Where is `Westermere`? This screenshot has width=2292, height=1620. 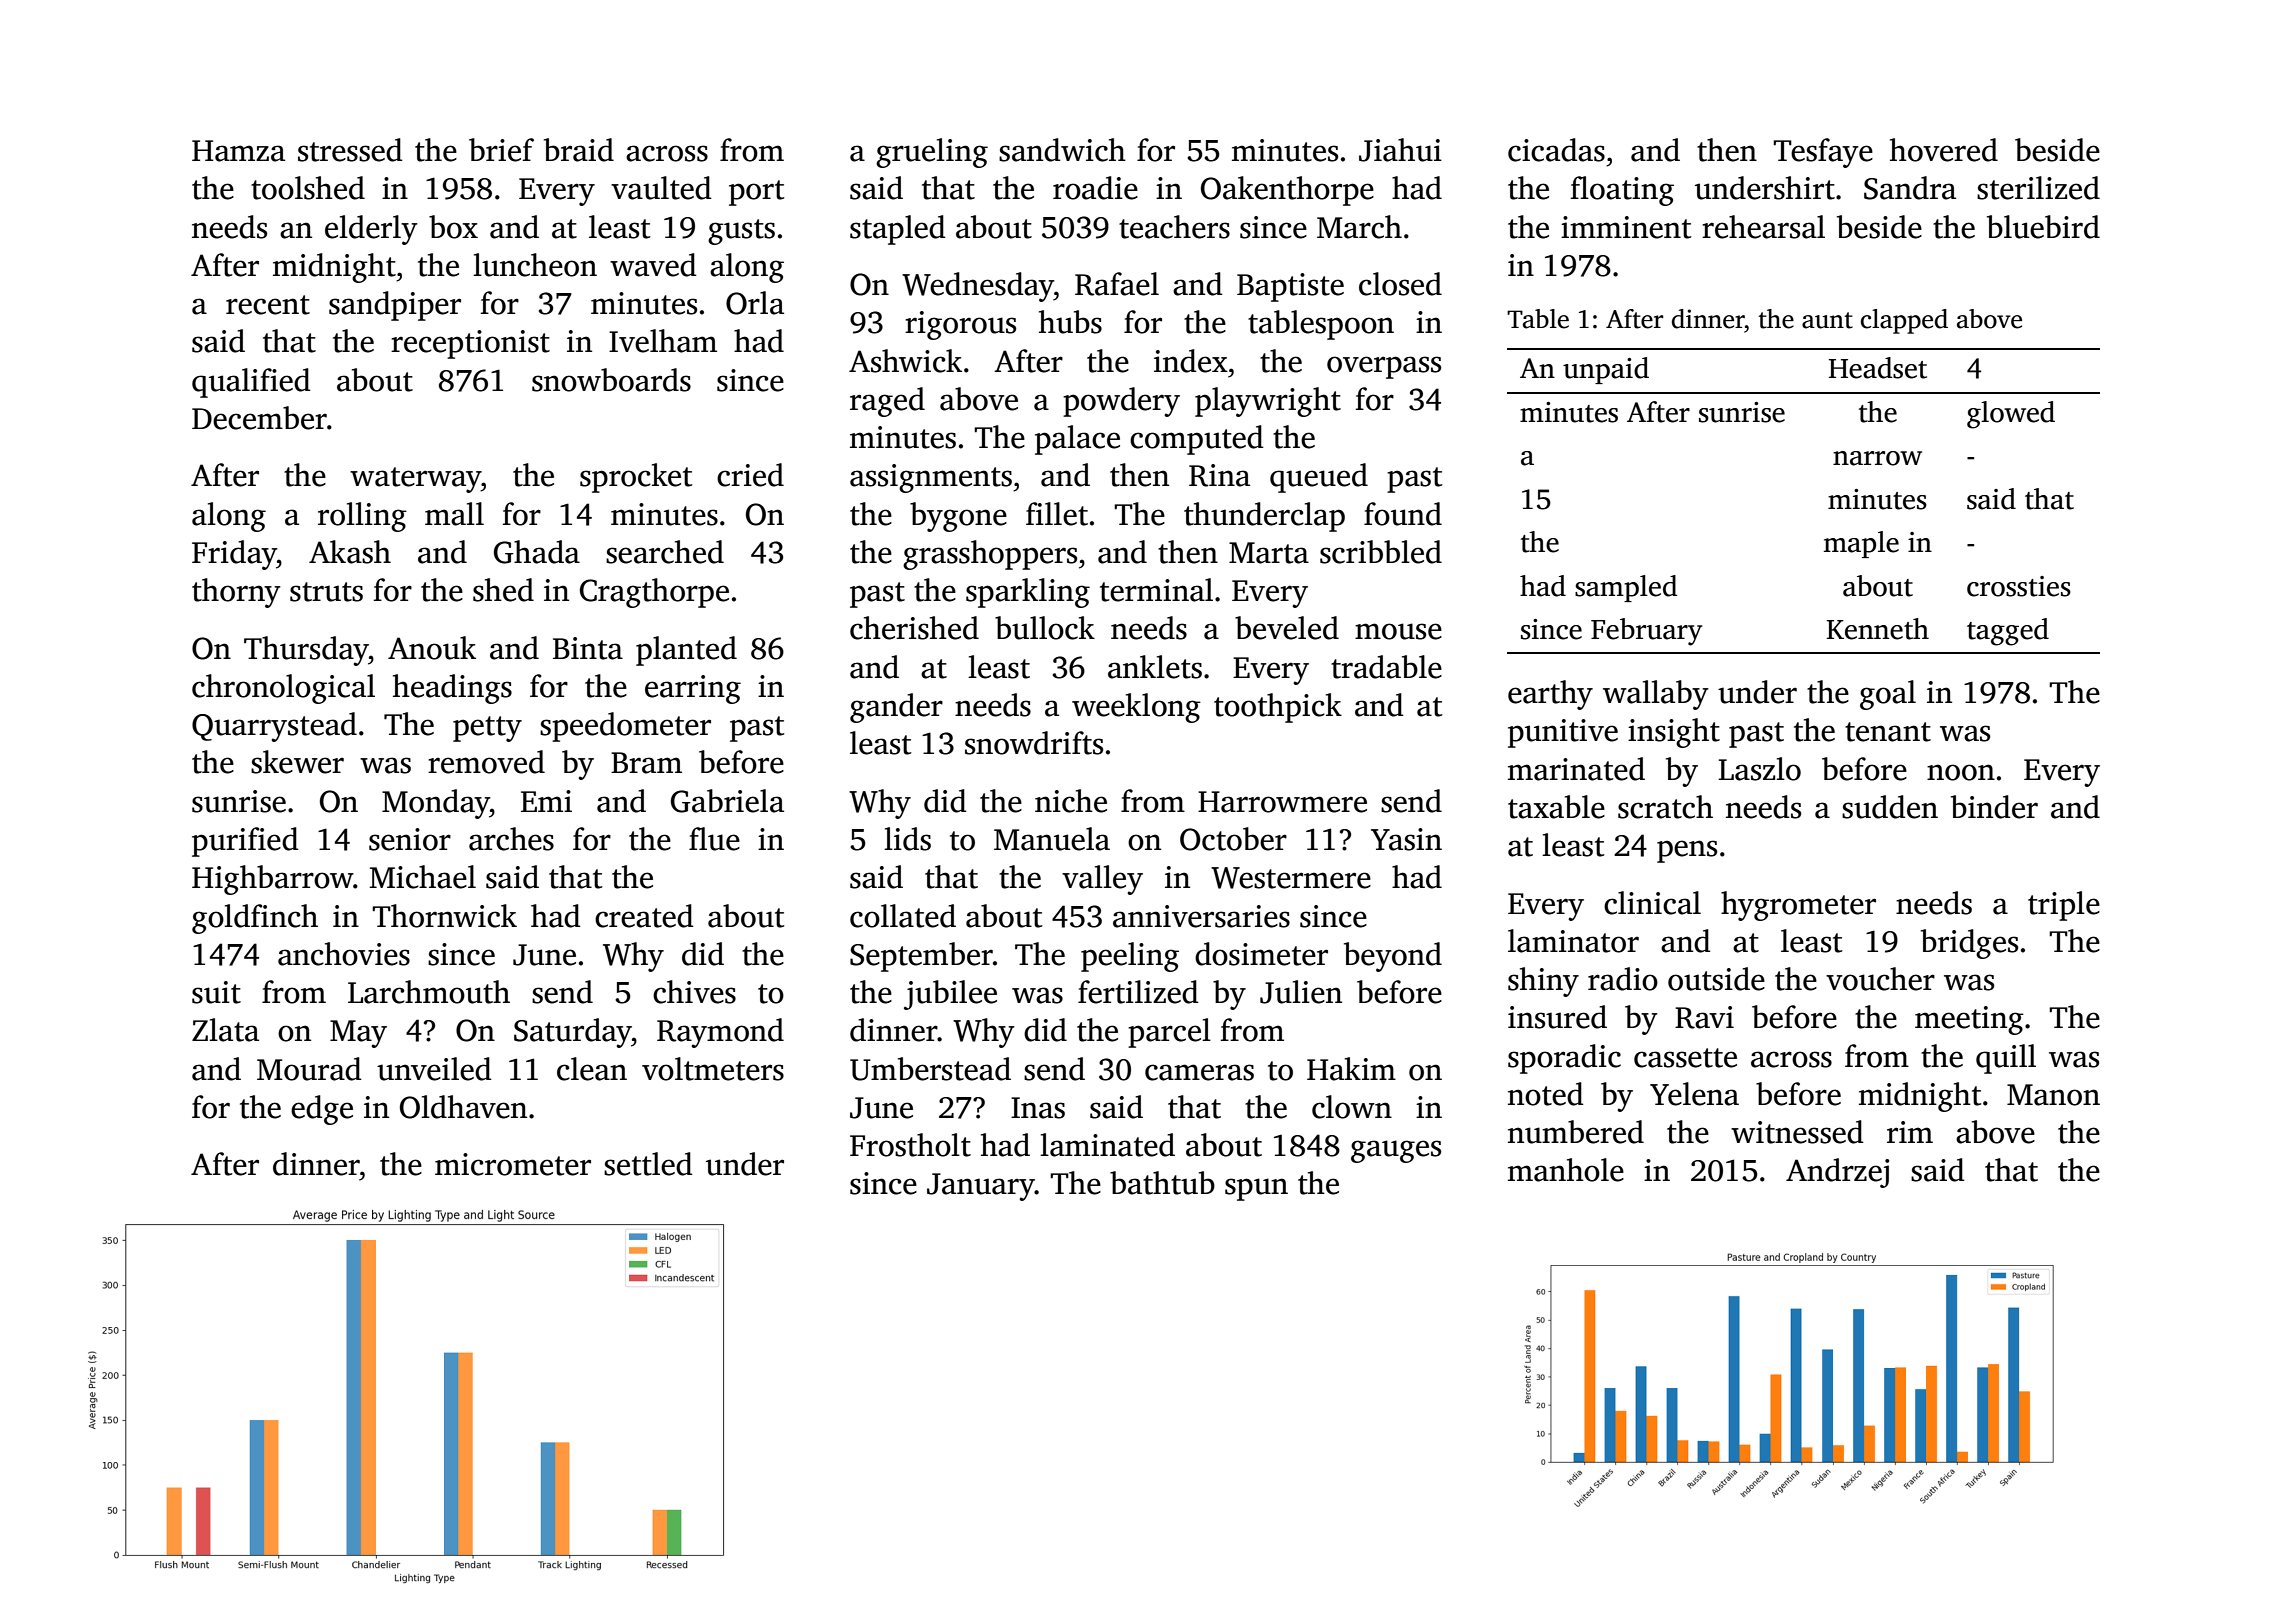 Westermere is located at coordinates (1291, 878).
